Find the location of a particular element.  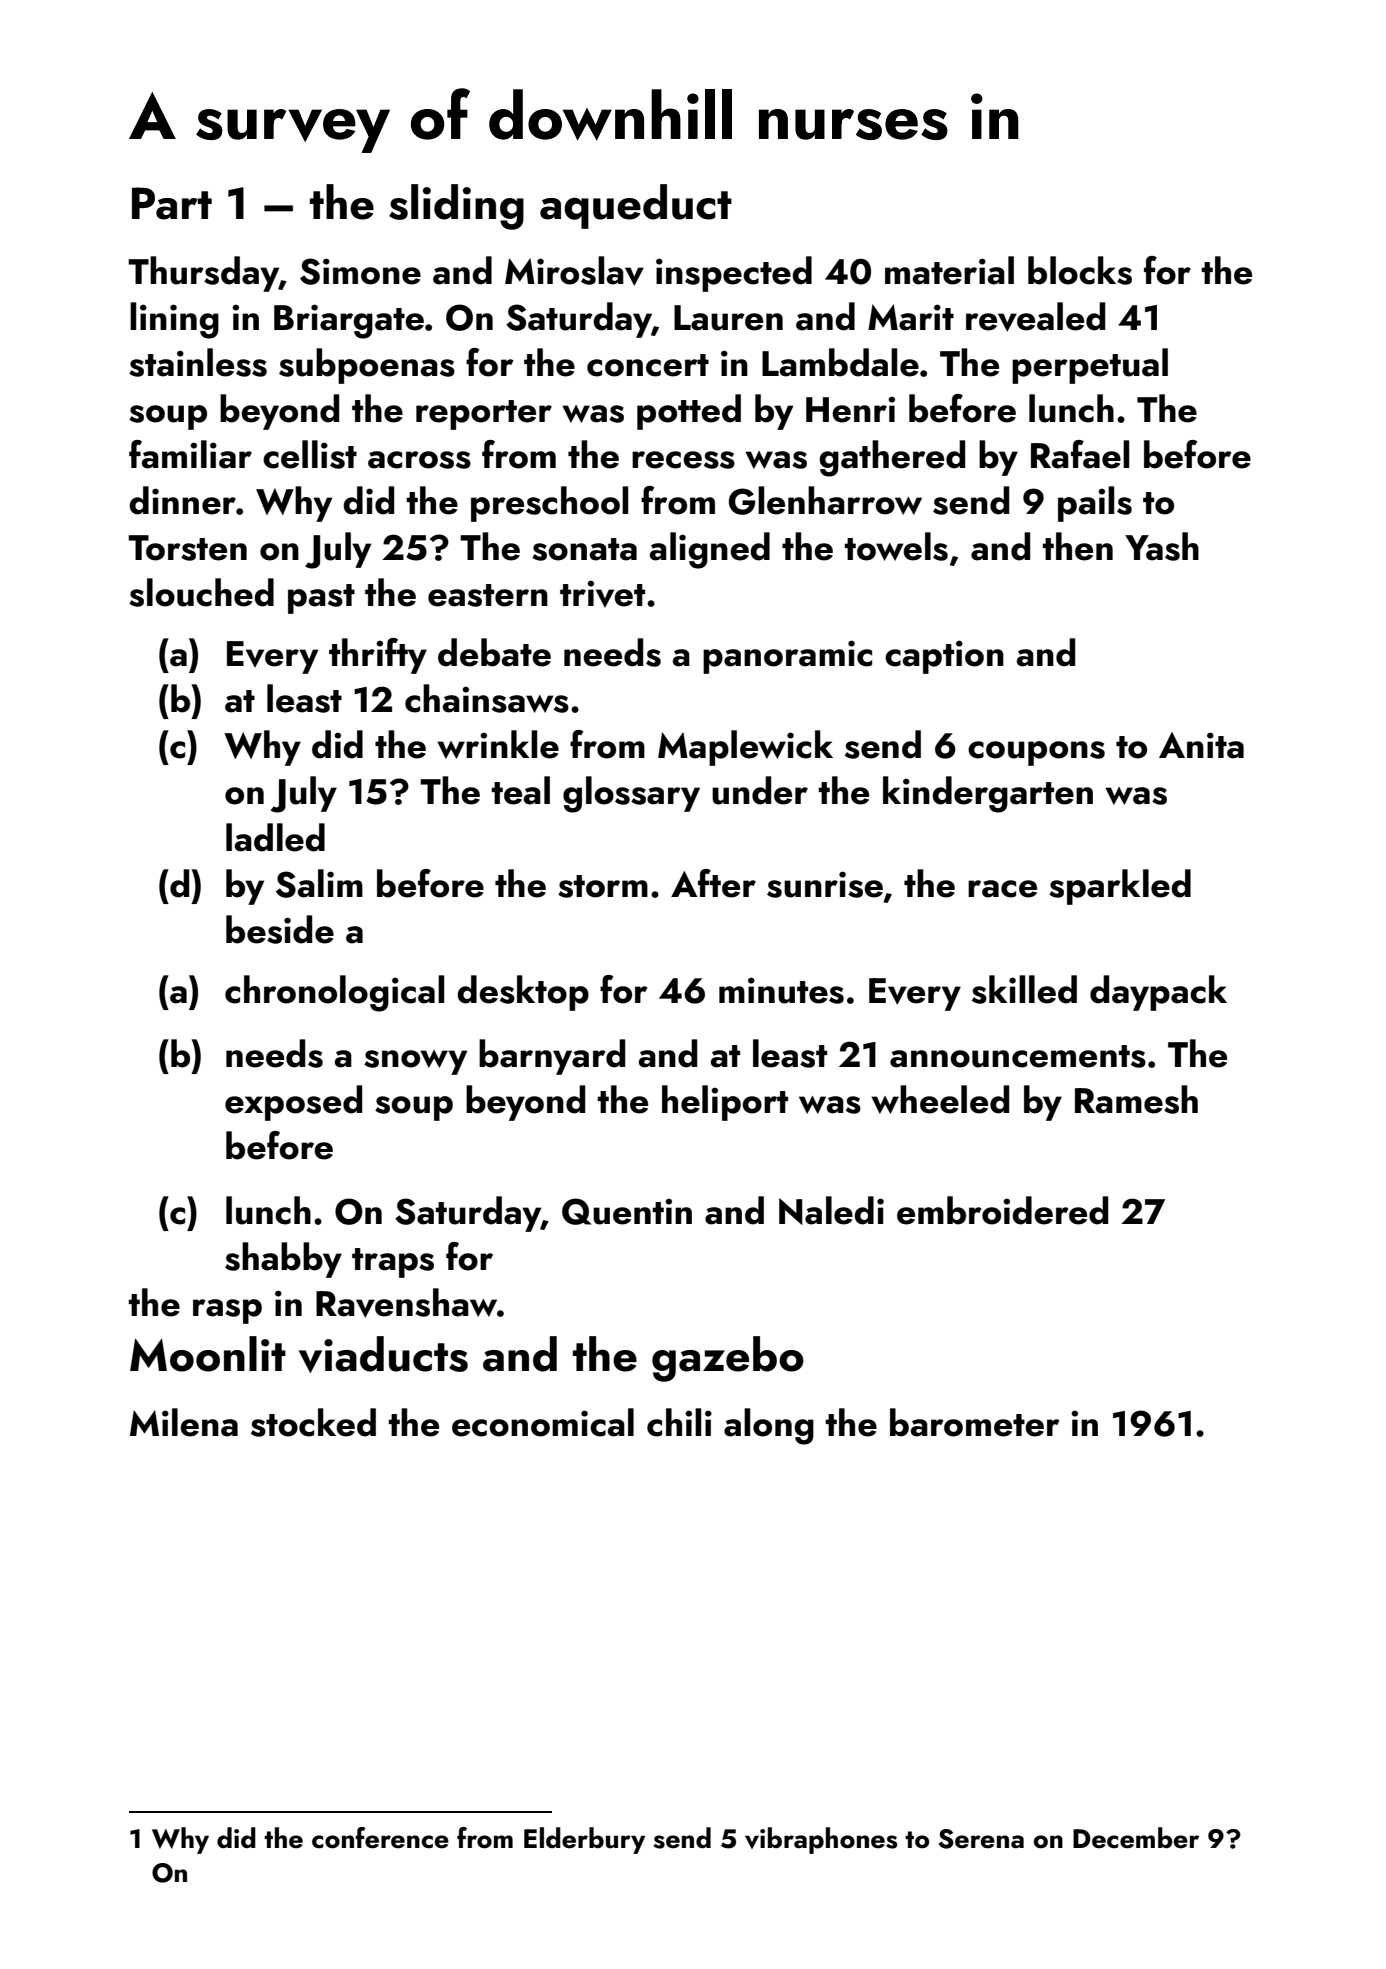

Simone is located at coordinates (360, 271).
